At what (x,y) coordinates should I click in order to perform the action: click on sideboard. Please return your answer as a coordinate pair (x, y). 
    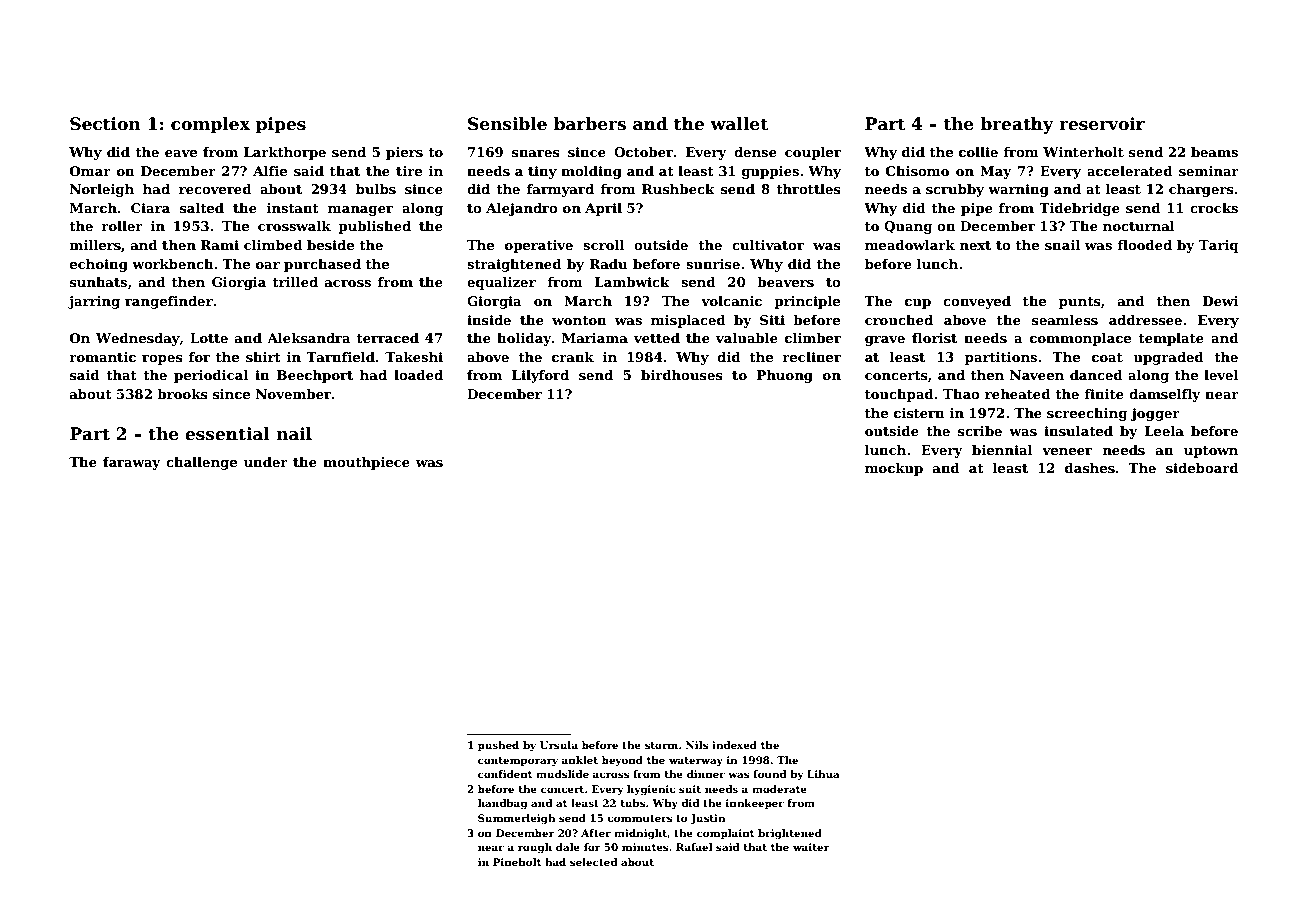
    Looking at the image, I should click on (1202, 468).
